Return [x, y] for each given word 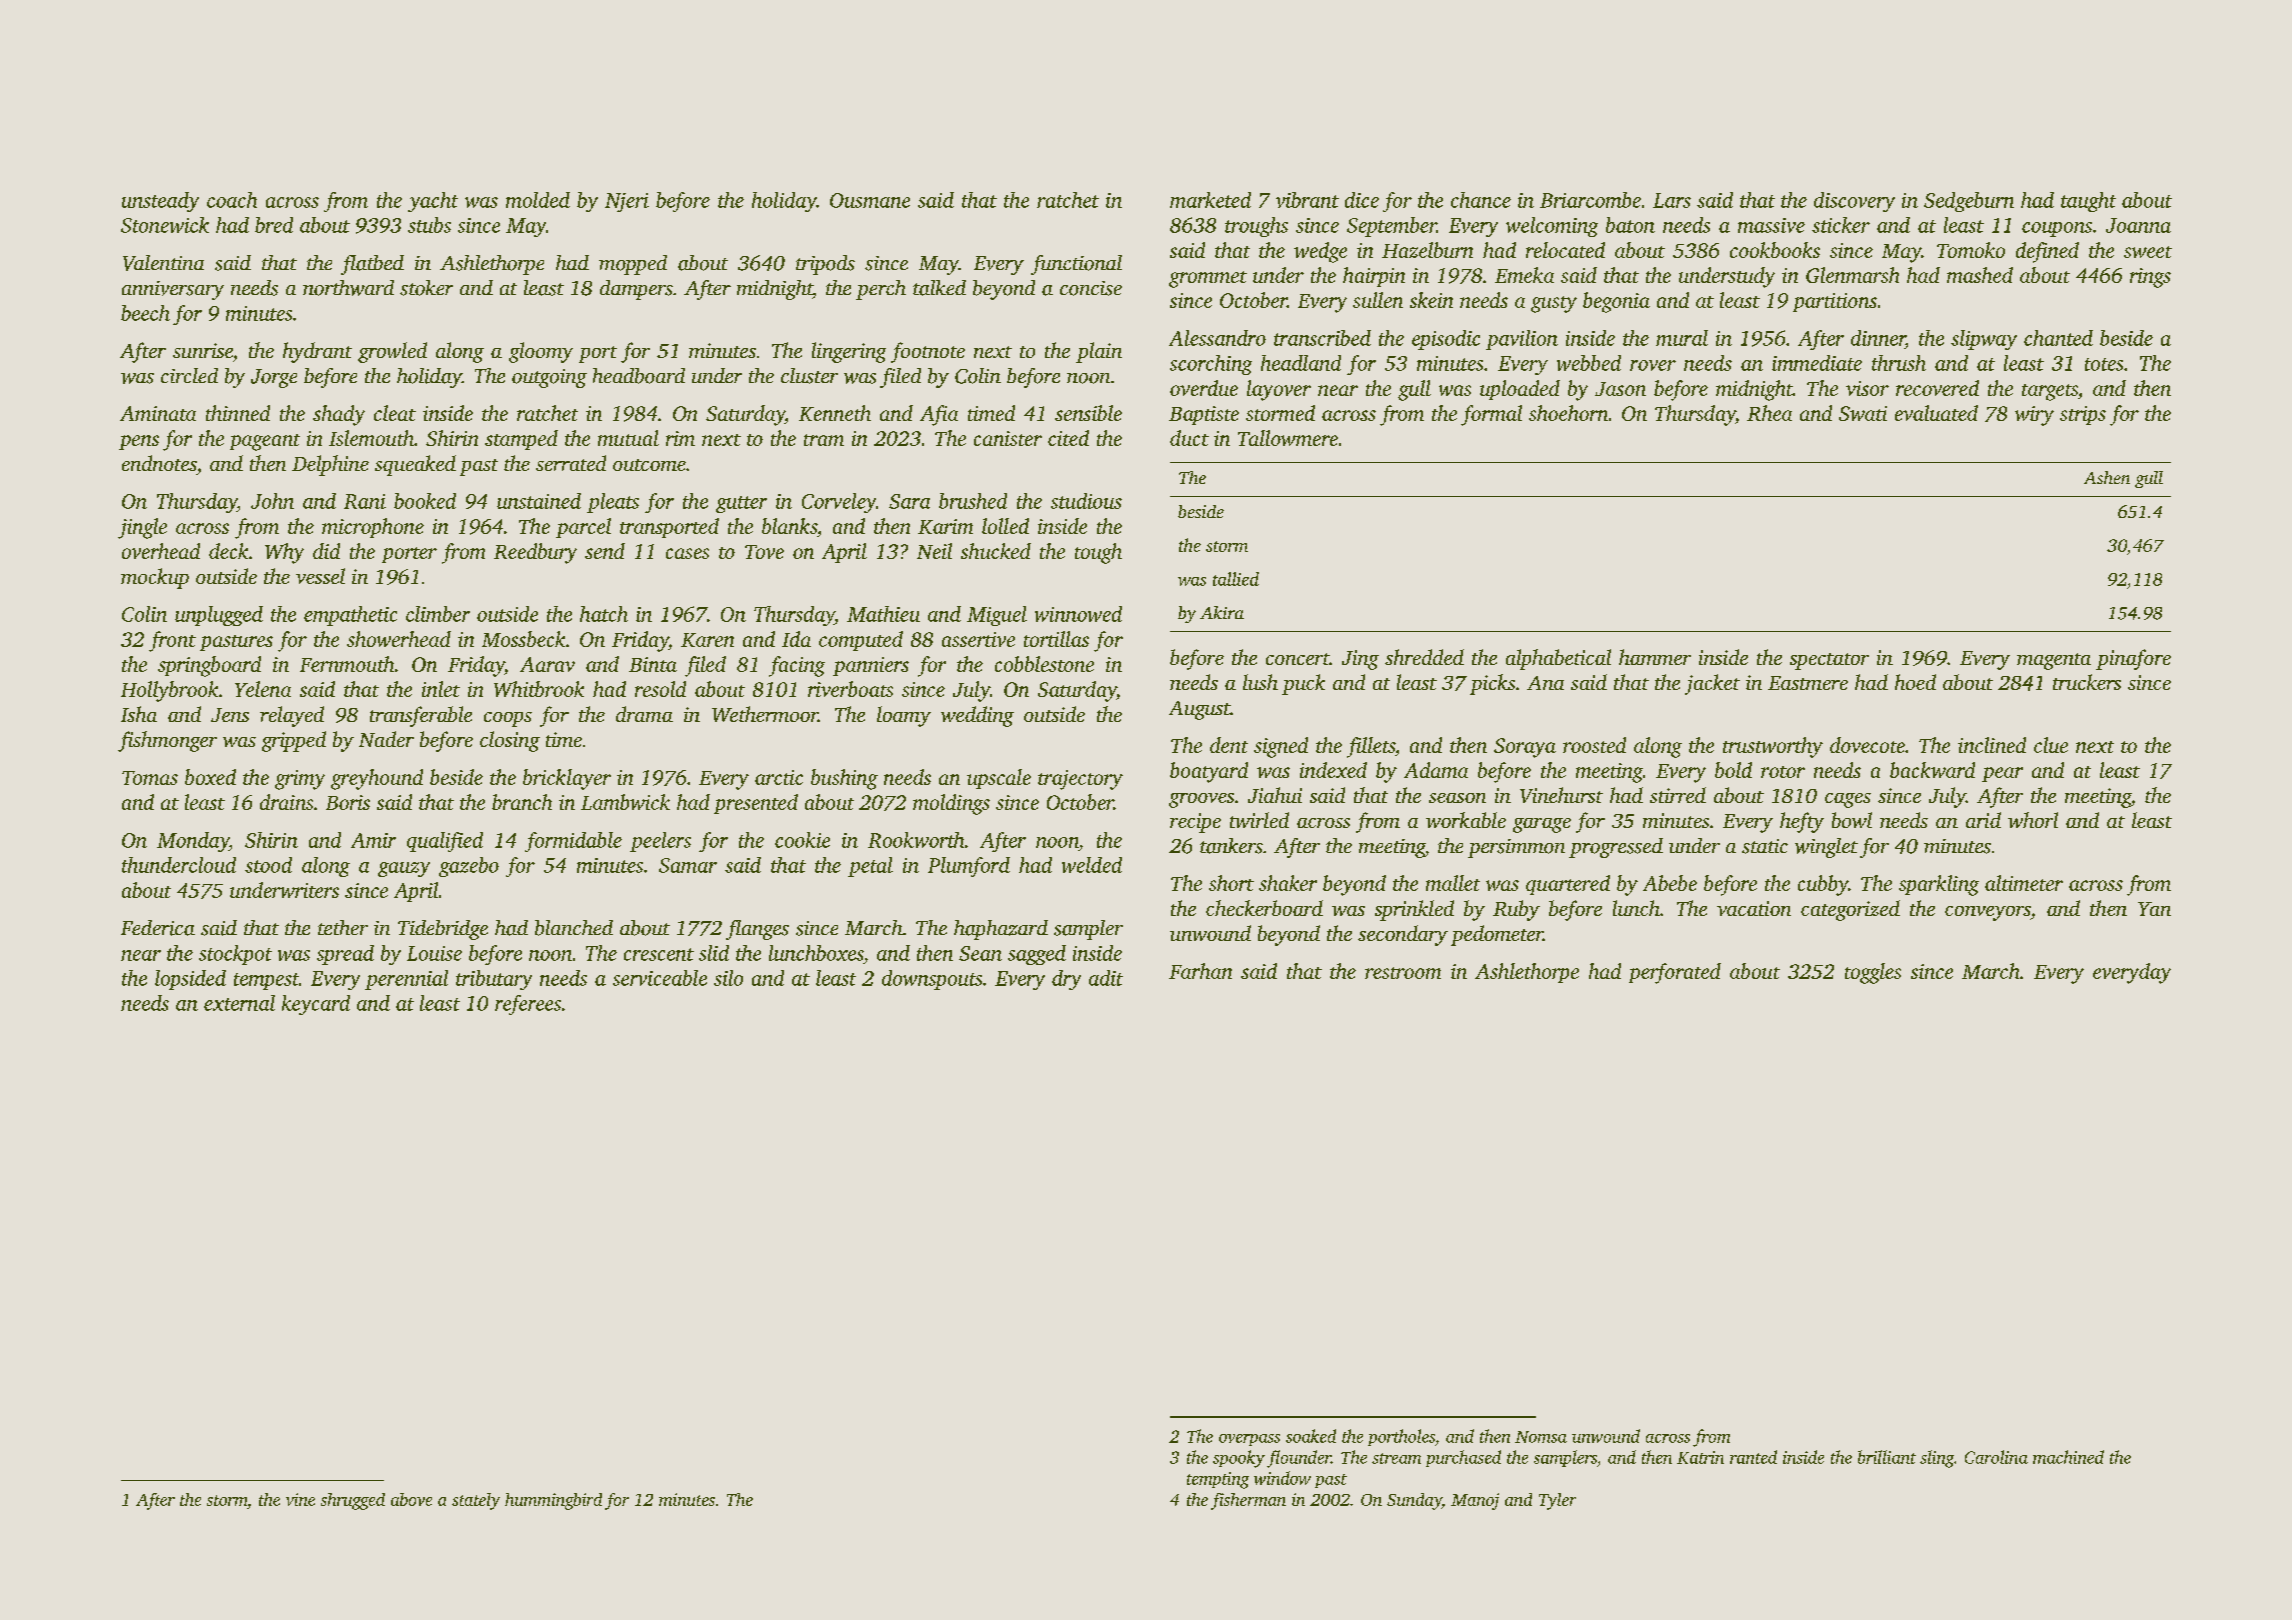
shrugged [353, 1501]
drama [644, 714]
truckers [2087, 682]
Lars [1672, 200]
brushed [973, 501]
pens [139, 442]
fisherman [1248, 1501]
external [239, 1003]
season [1457, 798]
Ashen [2107, 477]
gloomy [541, 352]
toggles [1873, 973]
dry [1066, 980]
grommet [1208, 279]
